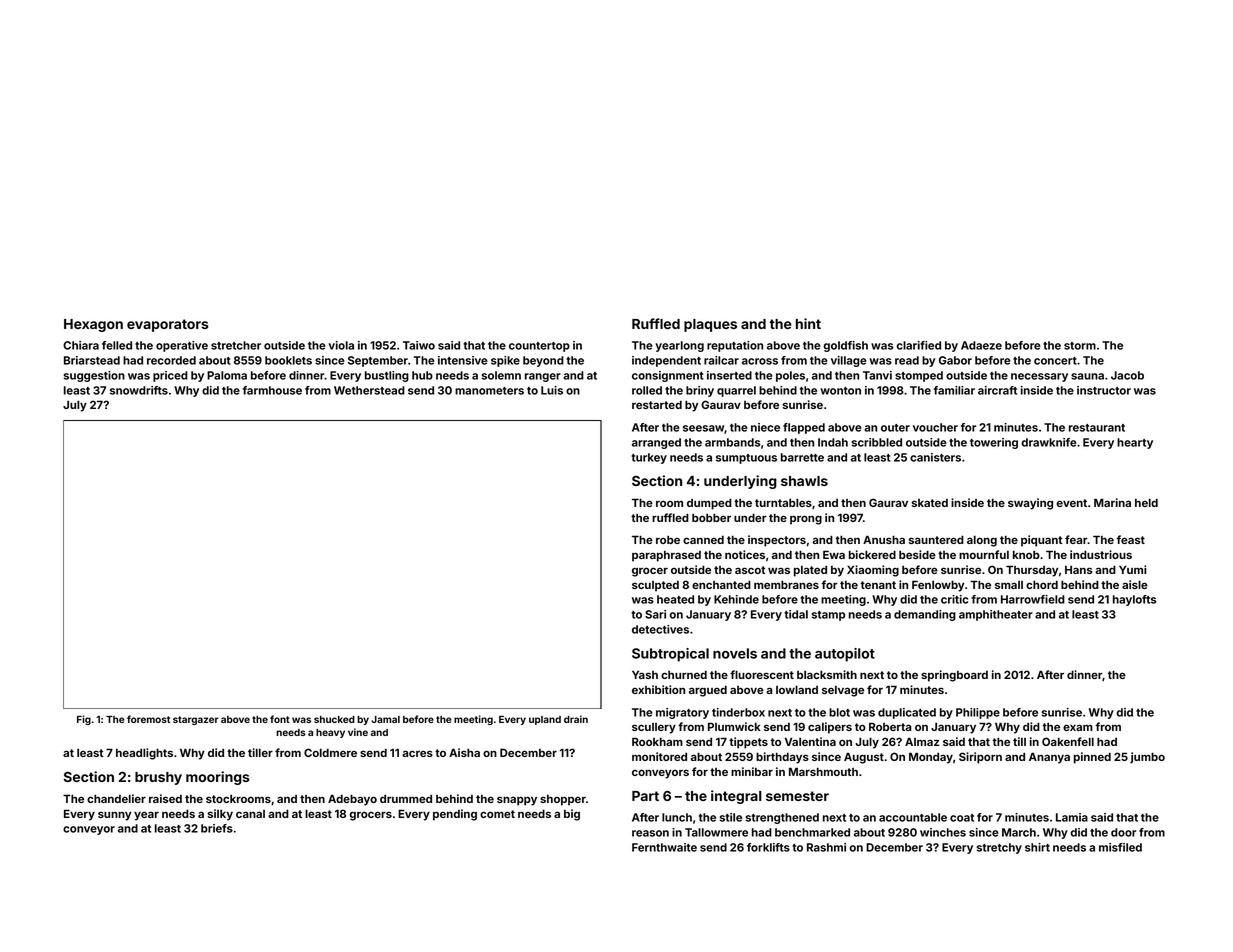 This screenshot has width=1233, height=952. What do you see at coordinates (217, 828) in the screenshot?
I see `briefs` at bounding box center [217, 828].
